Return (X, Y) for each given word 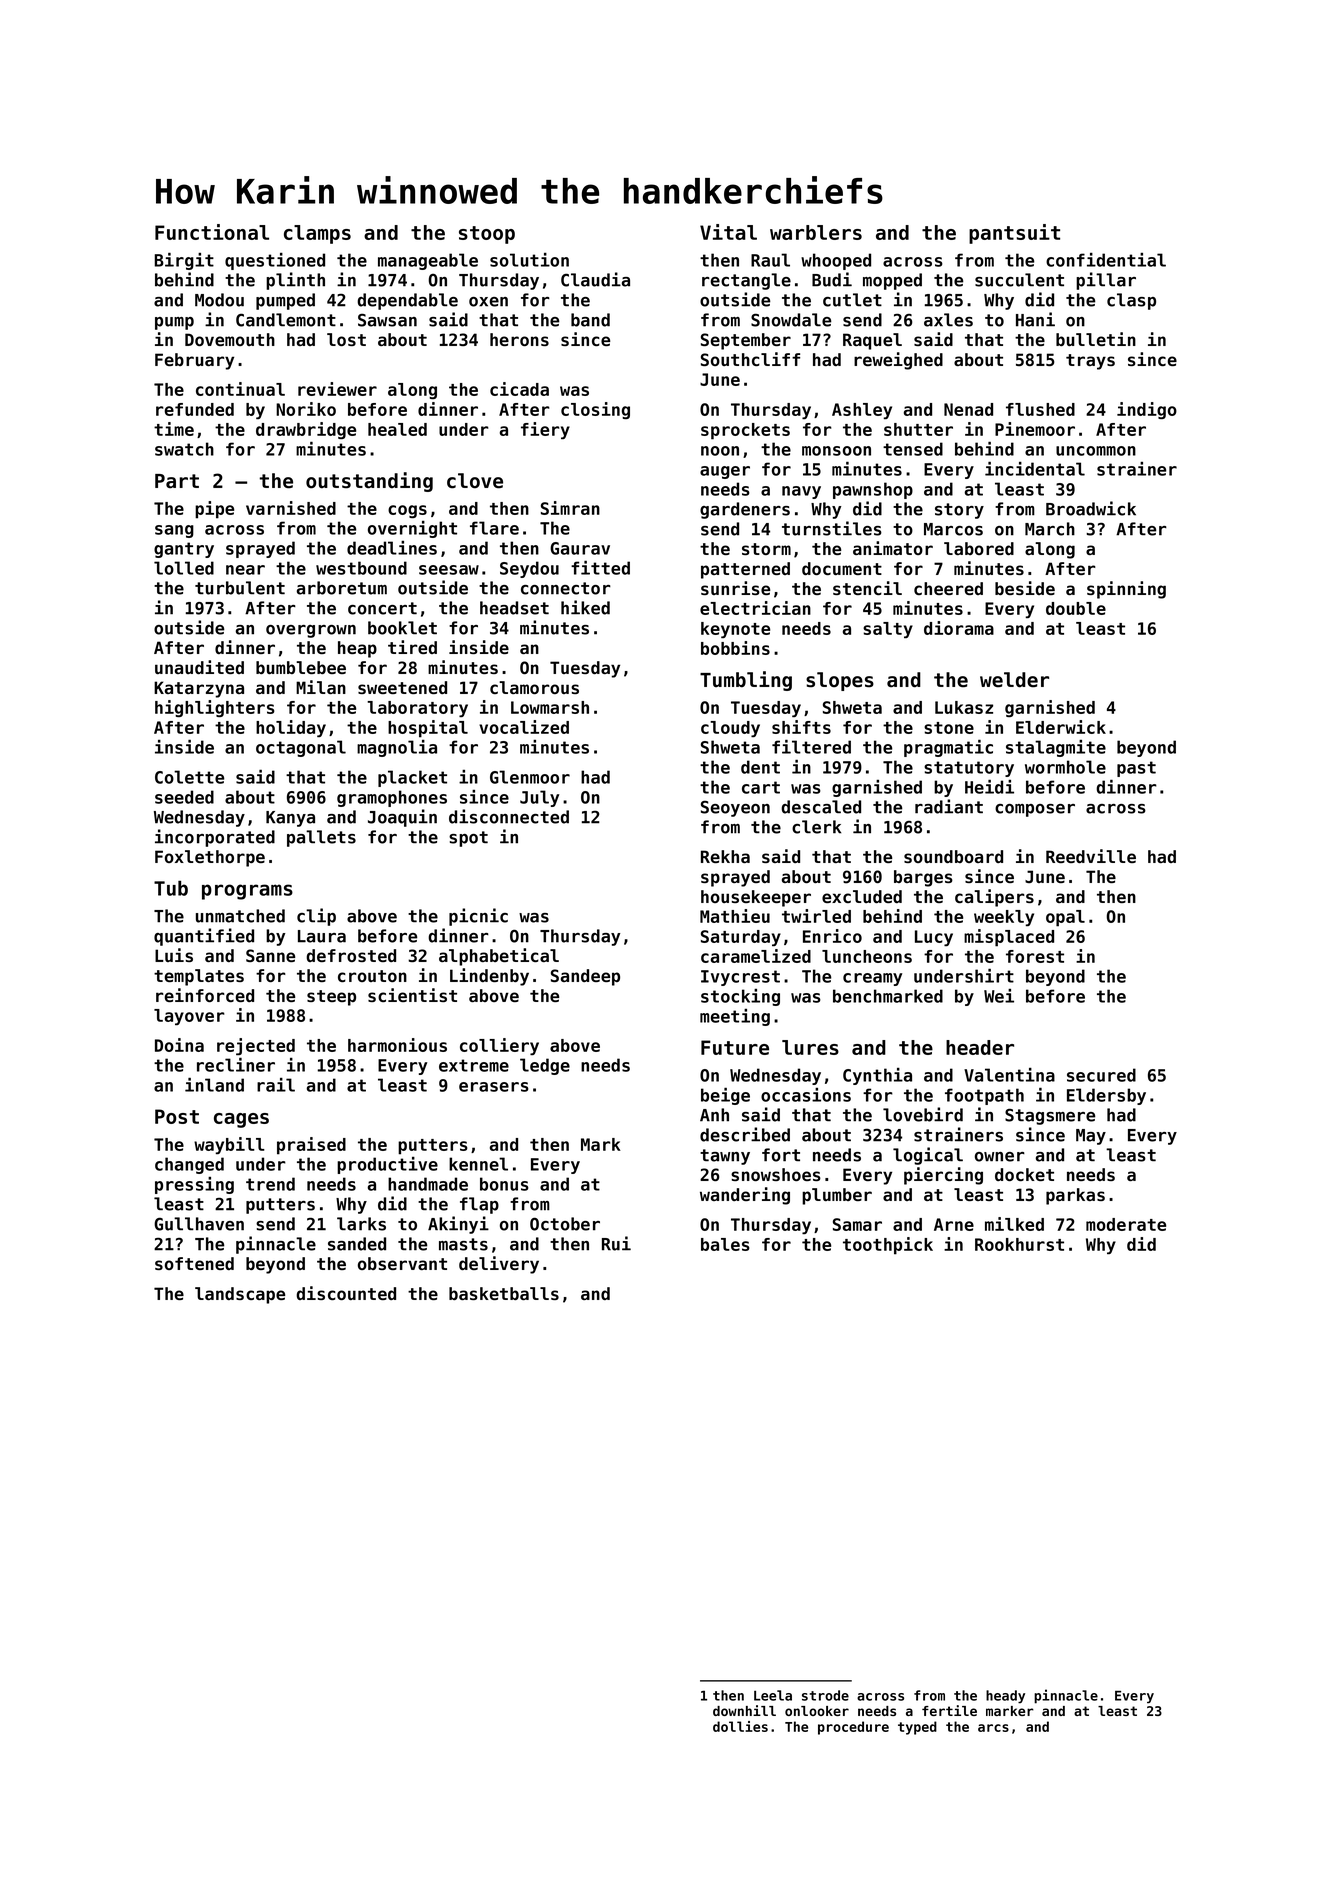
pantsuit (1014, 234)
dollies (740, 1726)
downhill (744, 1710)
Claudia (595, 279)
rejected (256, 1046)
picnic (478, 917)
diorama (959, 628)
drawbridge (306, 430)
